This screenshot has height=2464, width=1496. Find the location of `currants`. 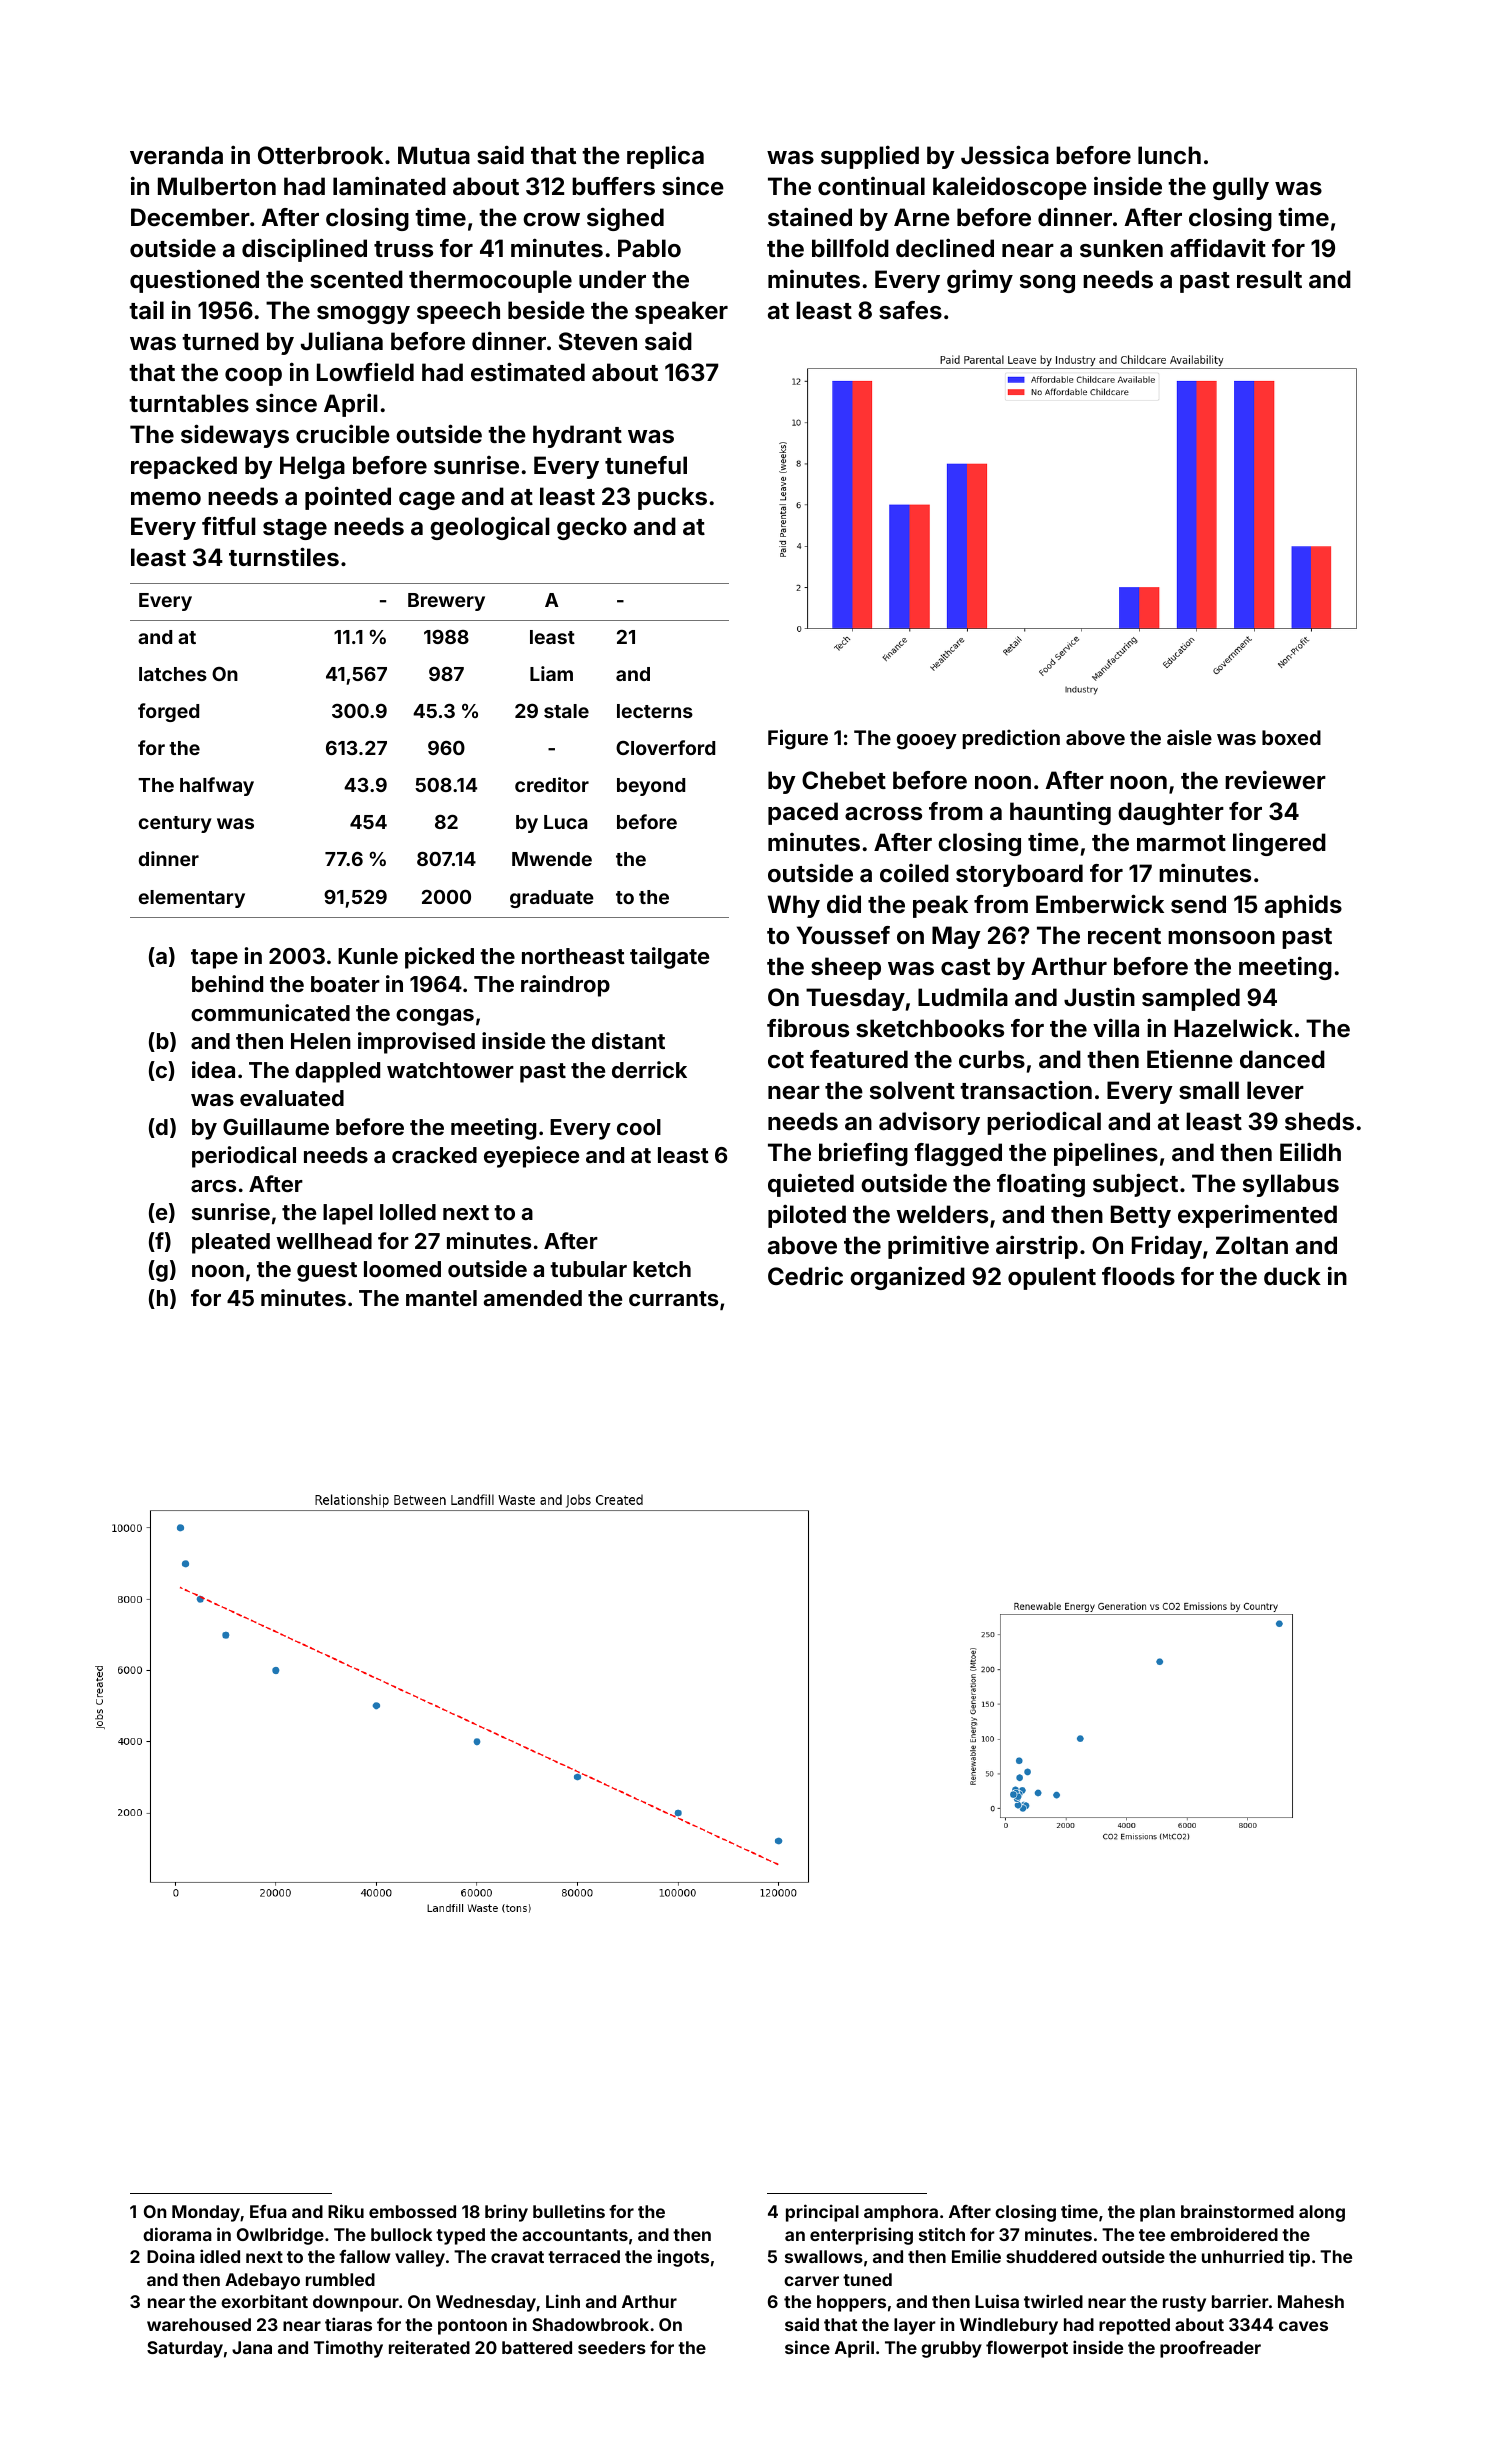

currants is located at coordinates (673, 1298).
